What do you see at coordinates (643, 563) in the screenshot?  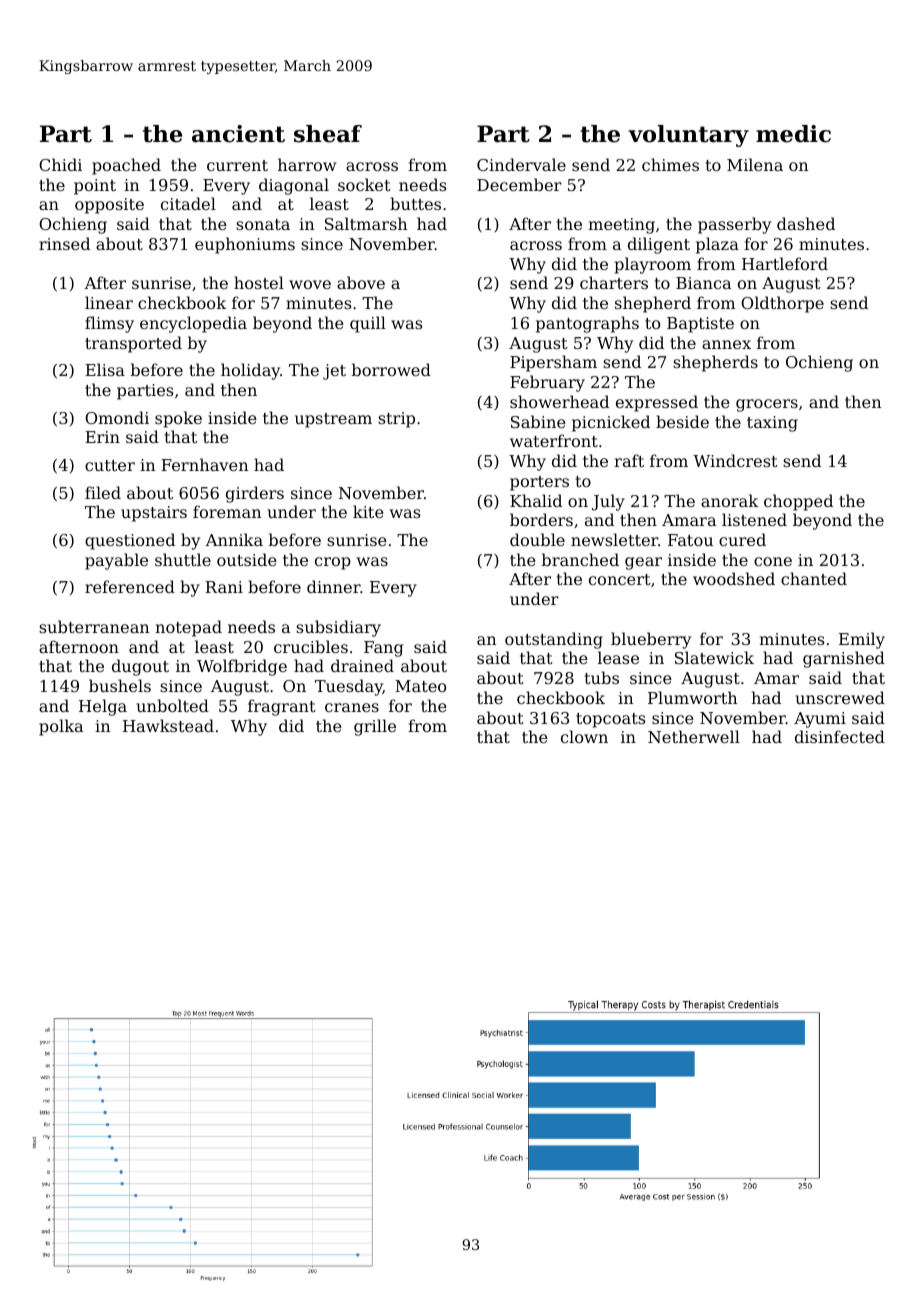 I see `gear` at bounding box center [643, 563].
